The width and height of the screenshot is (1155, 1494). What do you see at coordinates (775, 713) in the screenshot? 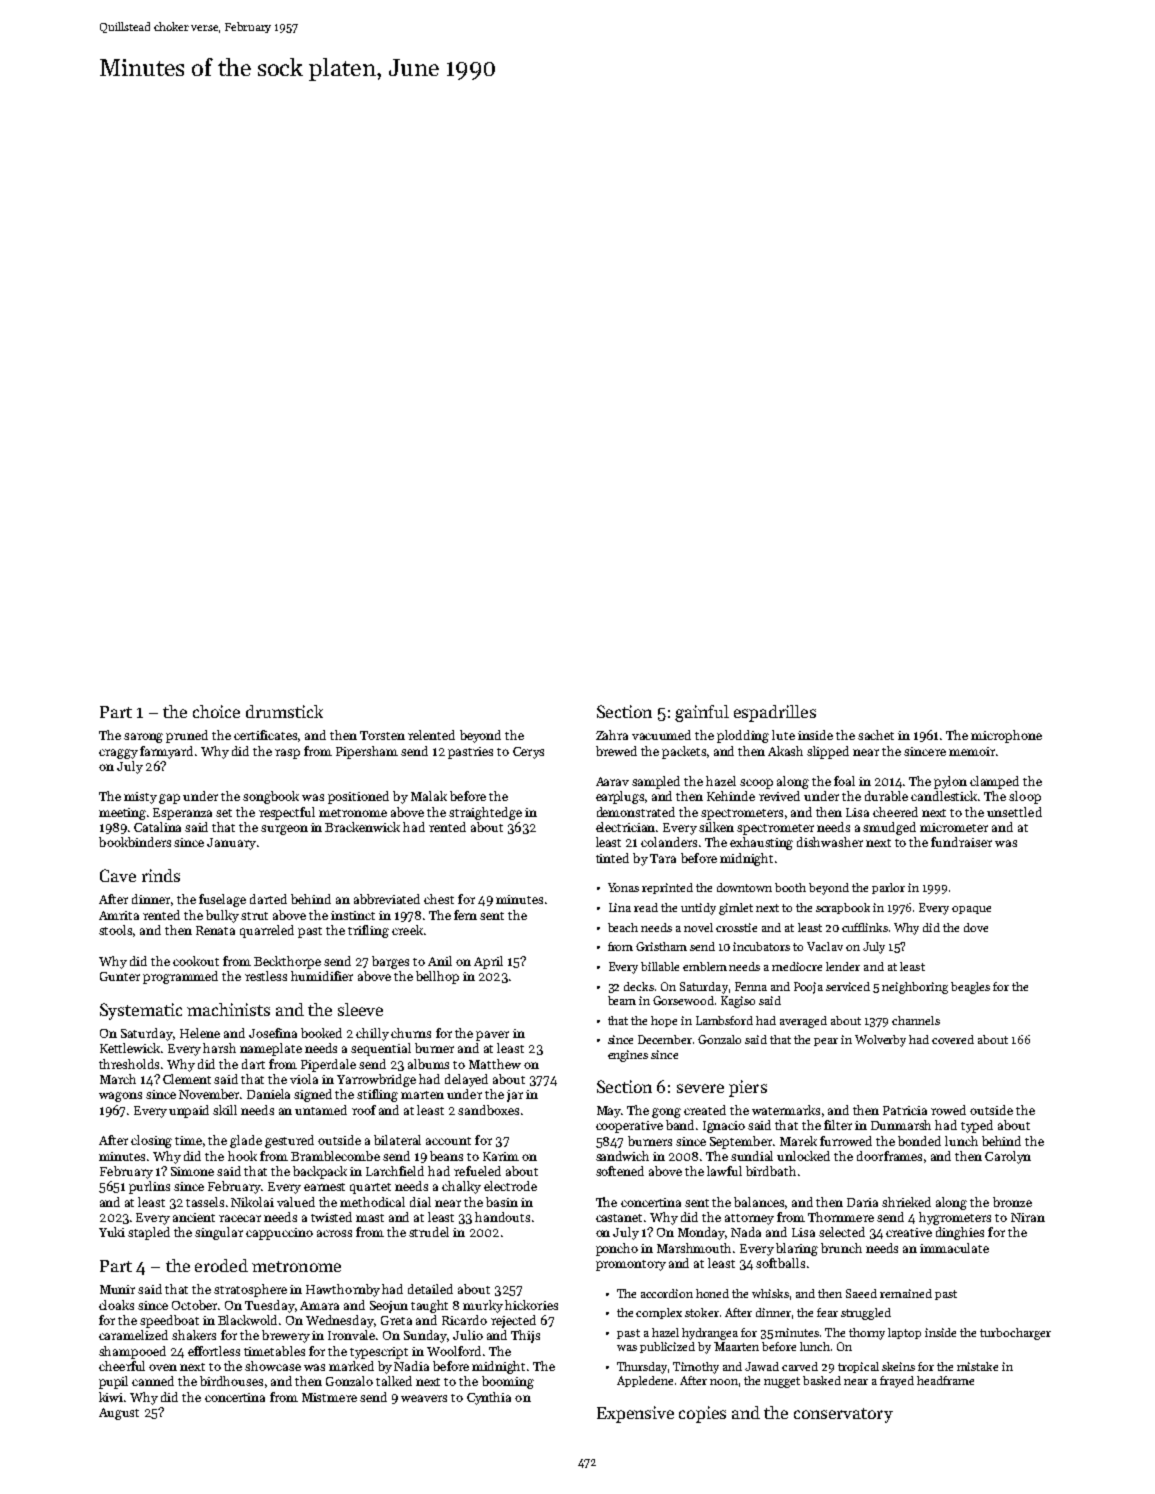
I see `espadrilles` at bounding box center [775, 713].
